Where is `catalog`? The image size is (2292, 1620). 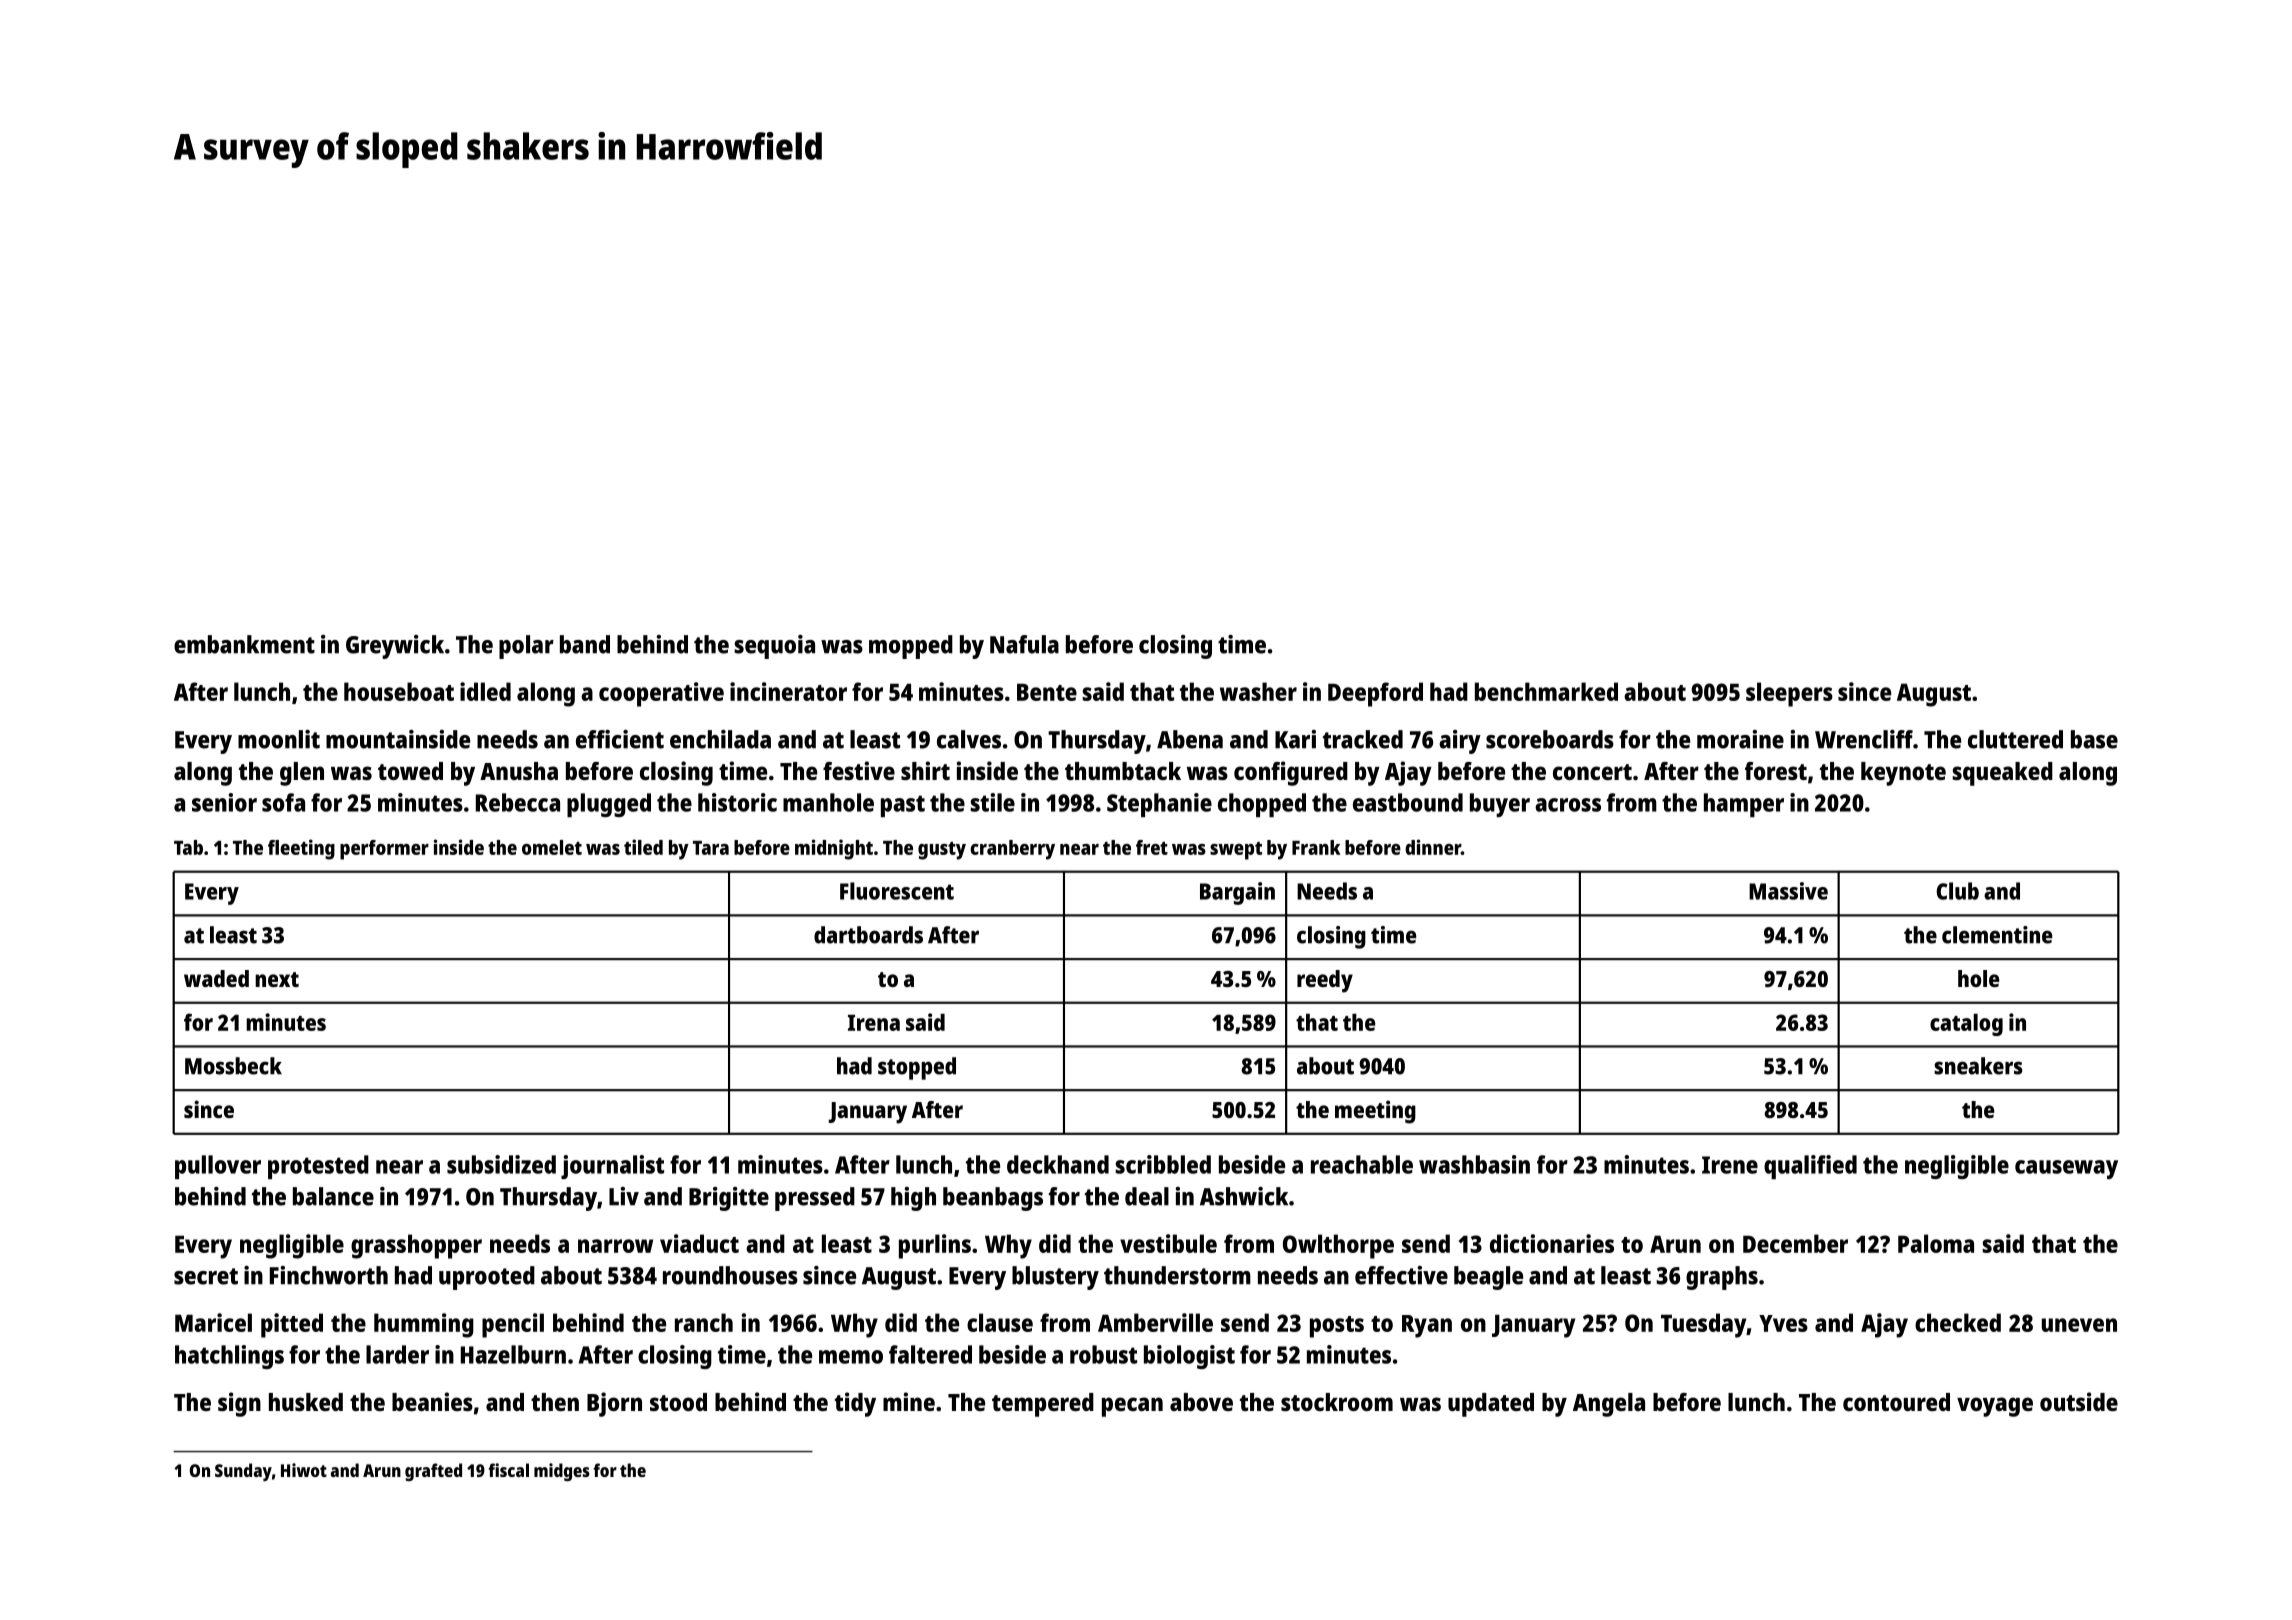
catalog is located at coordinates (1966, 1024).
